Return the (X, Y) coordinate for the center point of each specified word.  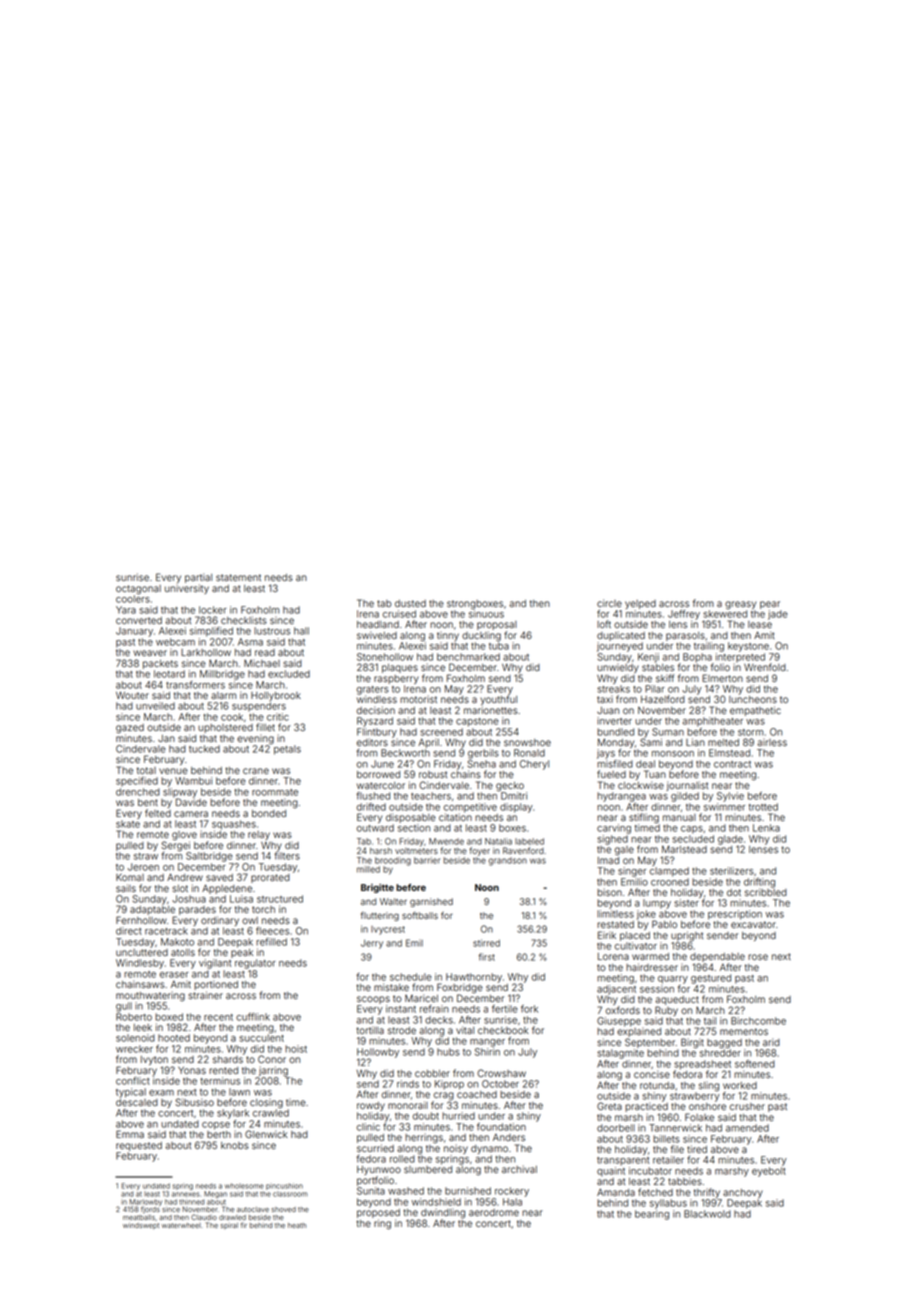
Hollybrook (276, 696)
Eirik (607, 935)
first (487, 957)
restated (615, 924)
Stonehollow (385, 657)
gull (124, 1007)
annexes (186, 1194)
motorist (418, 699)
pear (770, 605)
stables (658, 667)
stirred (486, 943)
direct (129, 931)
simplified (211, 632)
